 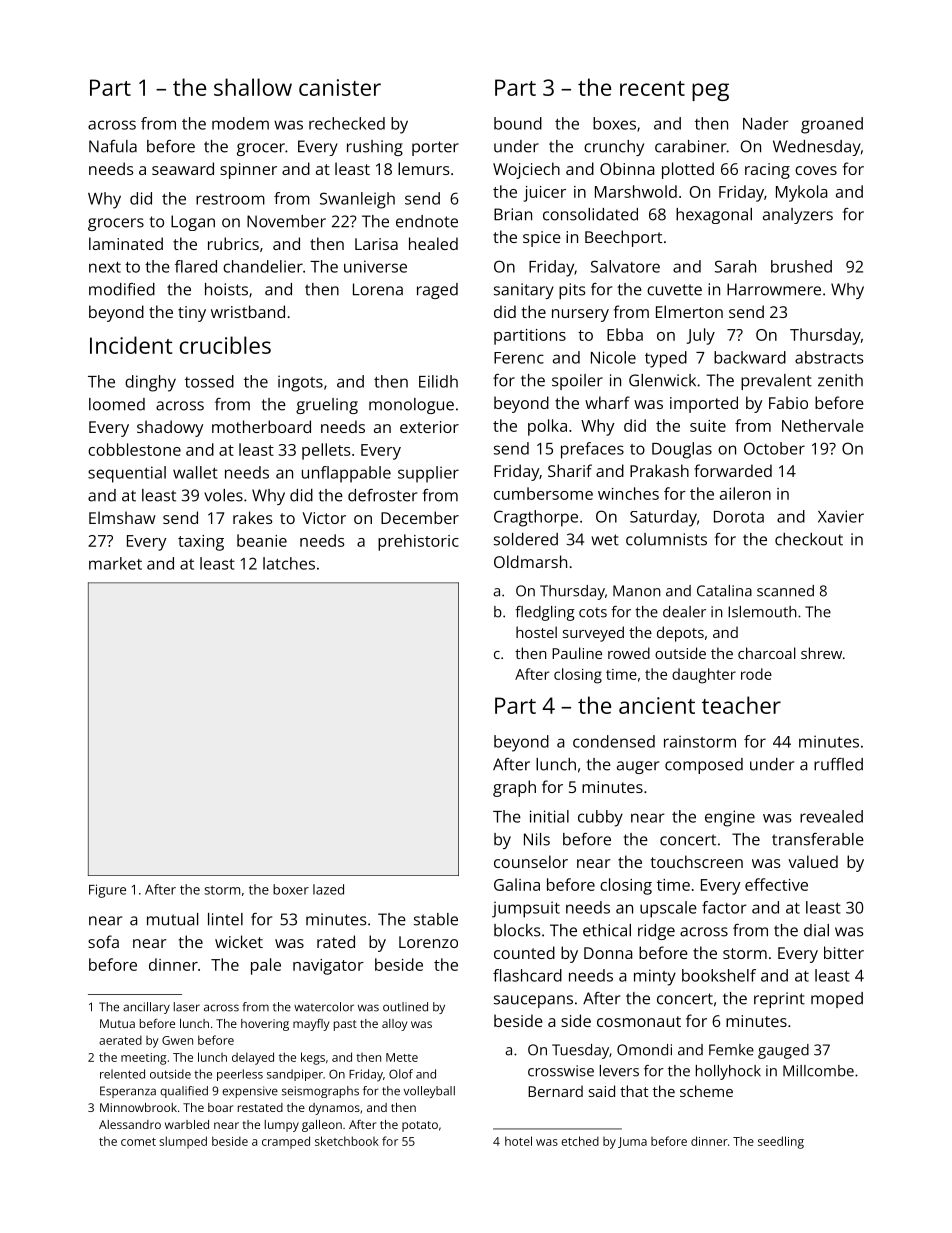 I want to click on canister, so click(x=340, y=87).
